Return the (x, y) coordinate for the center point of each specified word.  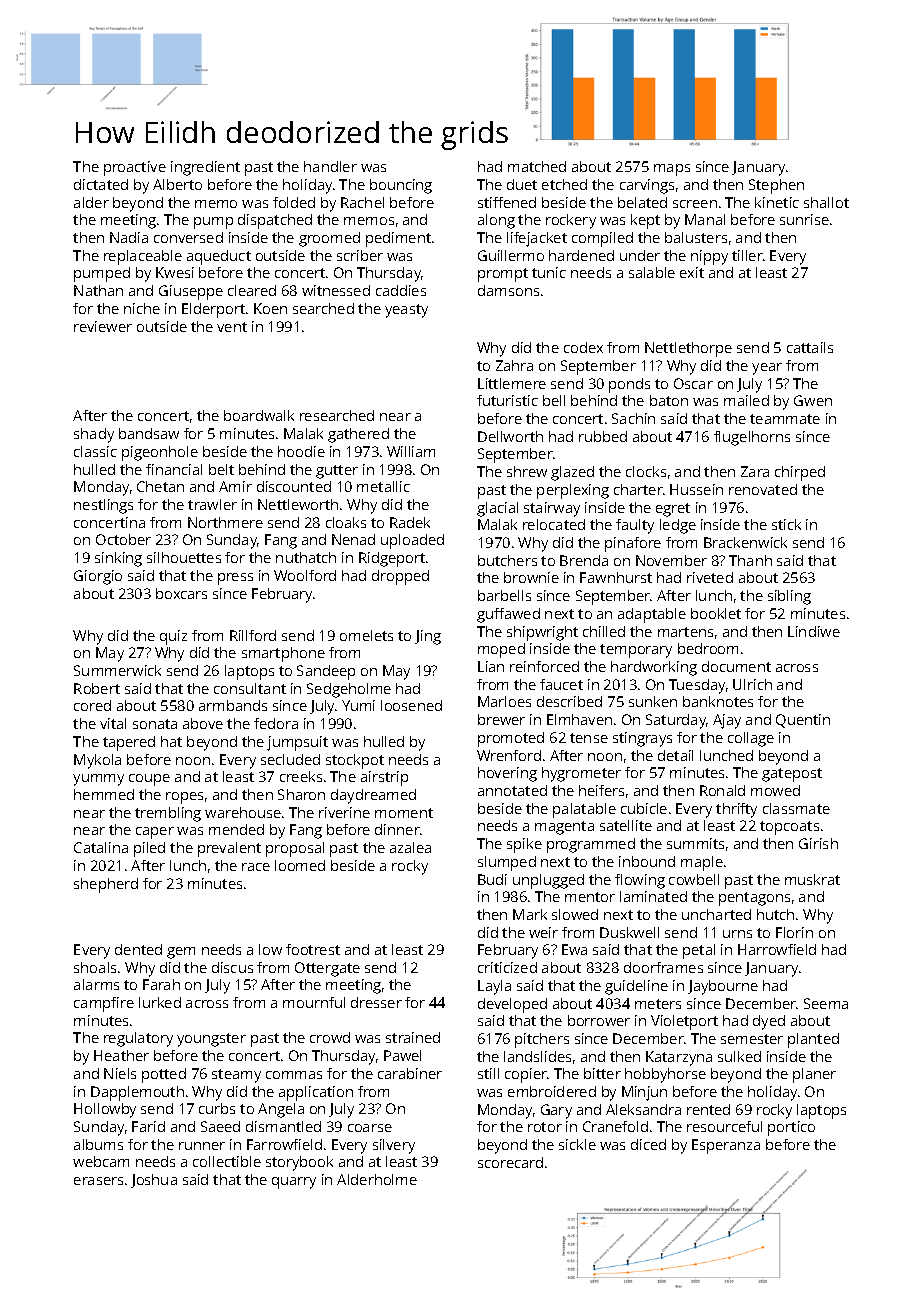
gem (181, 953)
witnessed (336, 290)
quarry (294, 1183)
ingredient (205, 168)
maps (672, 170)
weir (543, 932)
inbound (647, 861)
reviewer (103, 326)
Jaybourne (723, 987)
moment (404, 813)
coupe (149, 780)
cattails (810, 347)
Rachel (362, 202)
